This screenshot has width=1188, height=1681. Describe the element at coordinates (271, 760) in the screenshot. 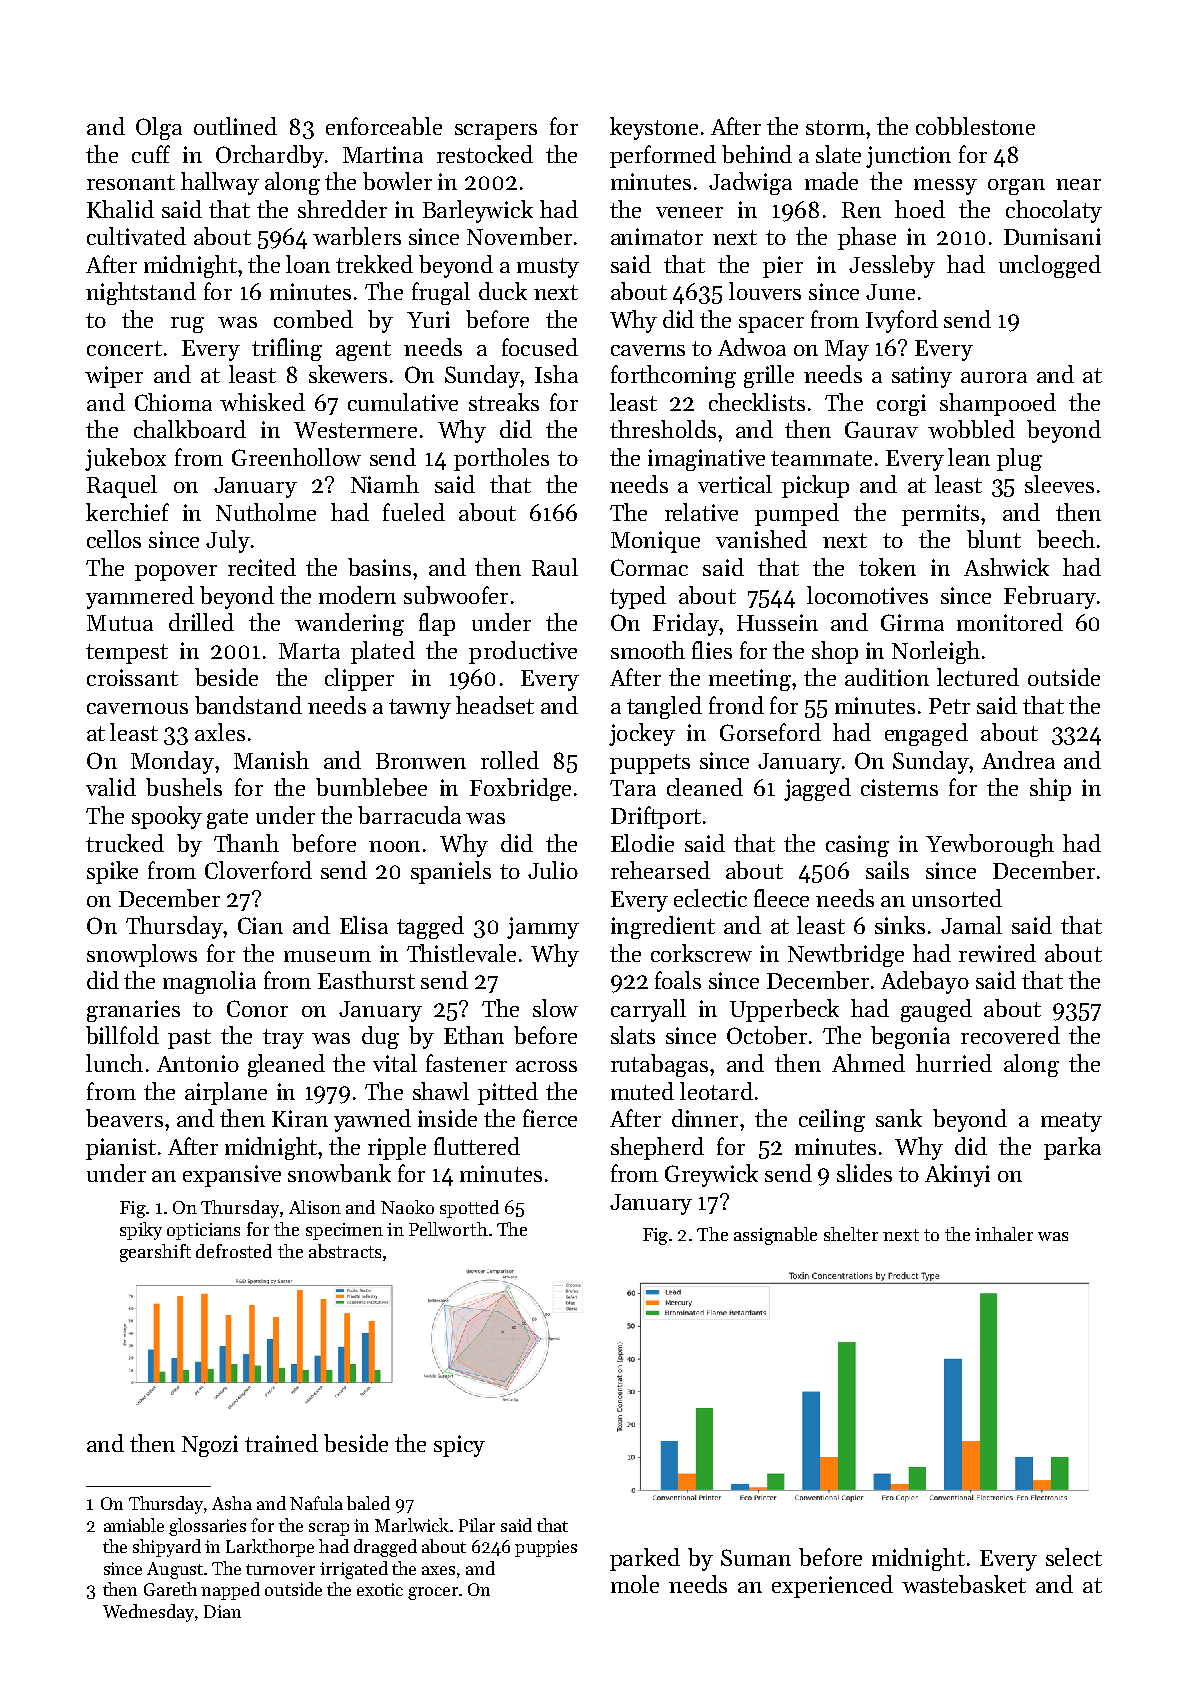

I see `Manish` at that location.
